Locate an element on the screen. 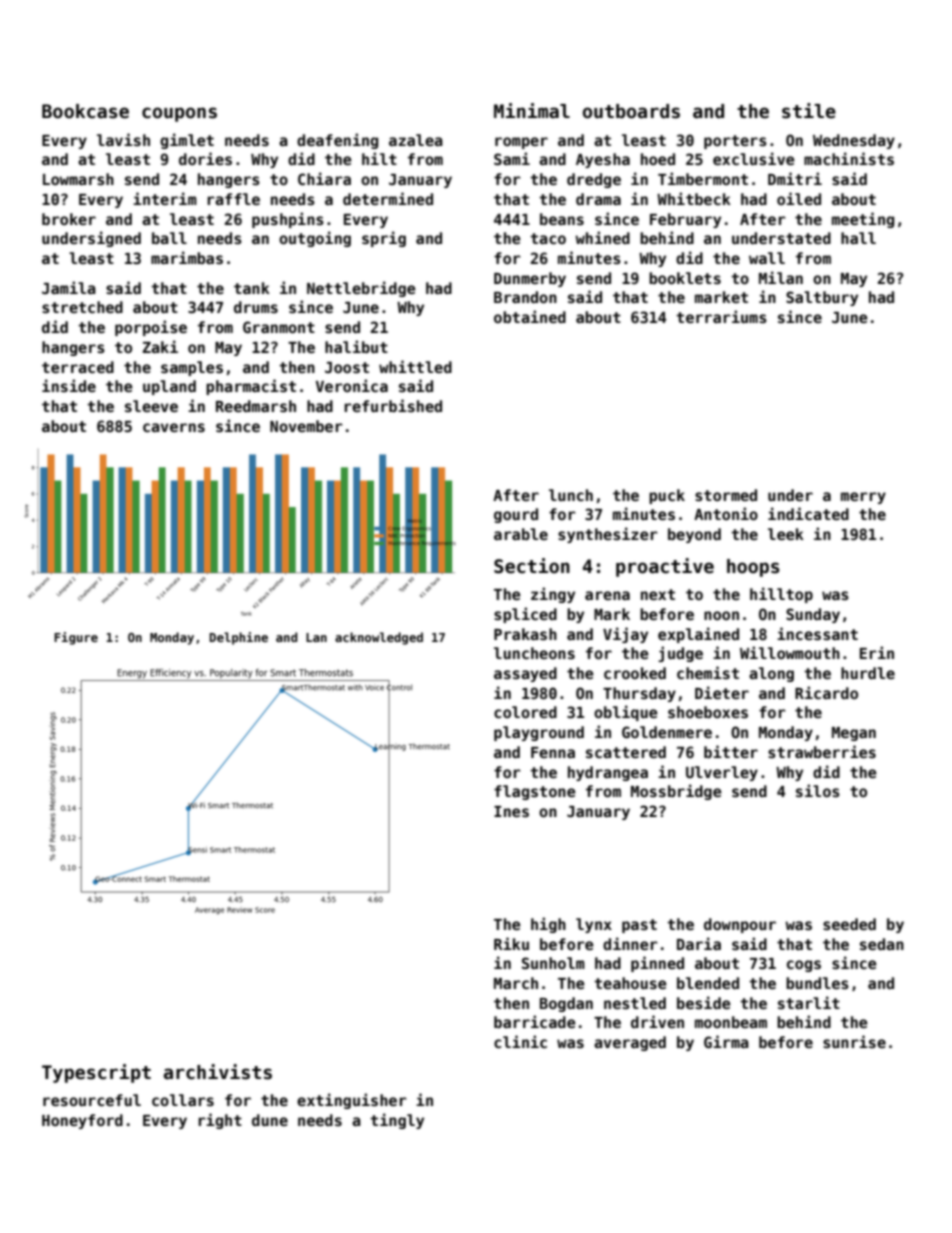  Whitbeck is located at coordinates (694, 198).
